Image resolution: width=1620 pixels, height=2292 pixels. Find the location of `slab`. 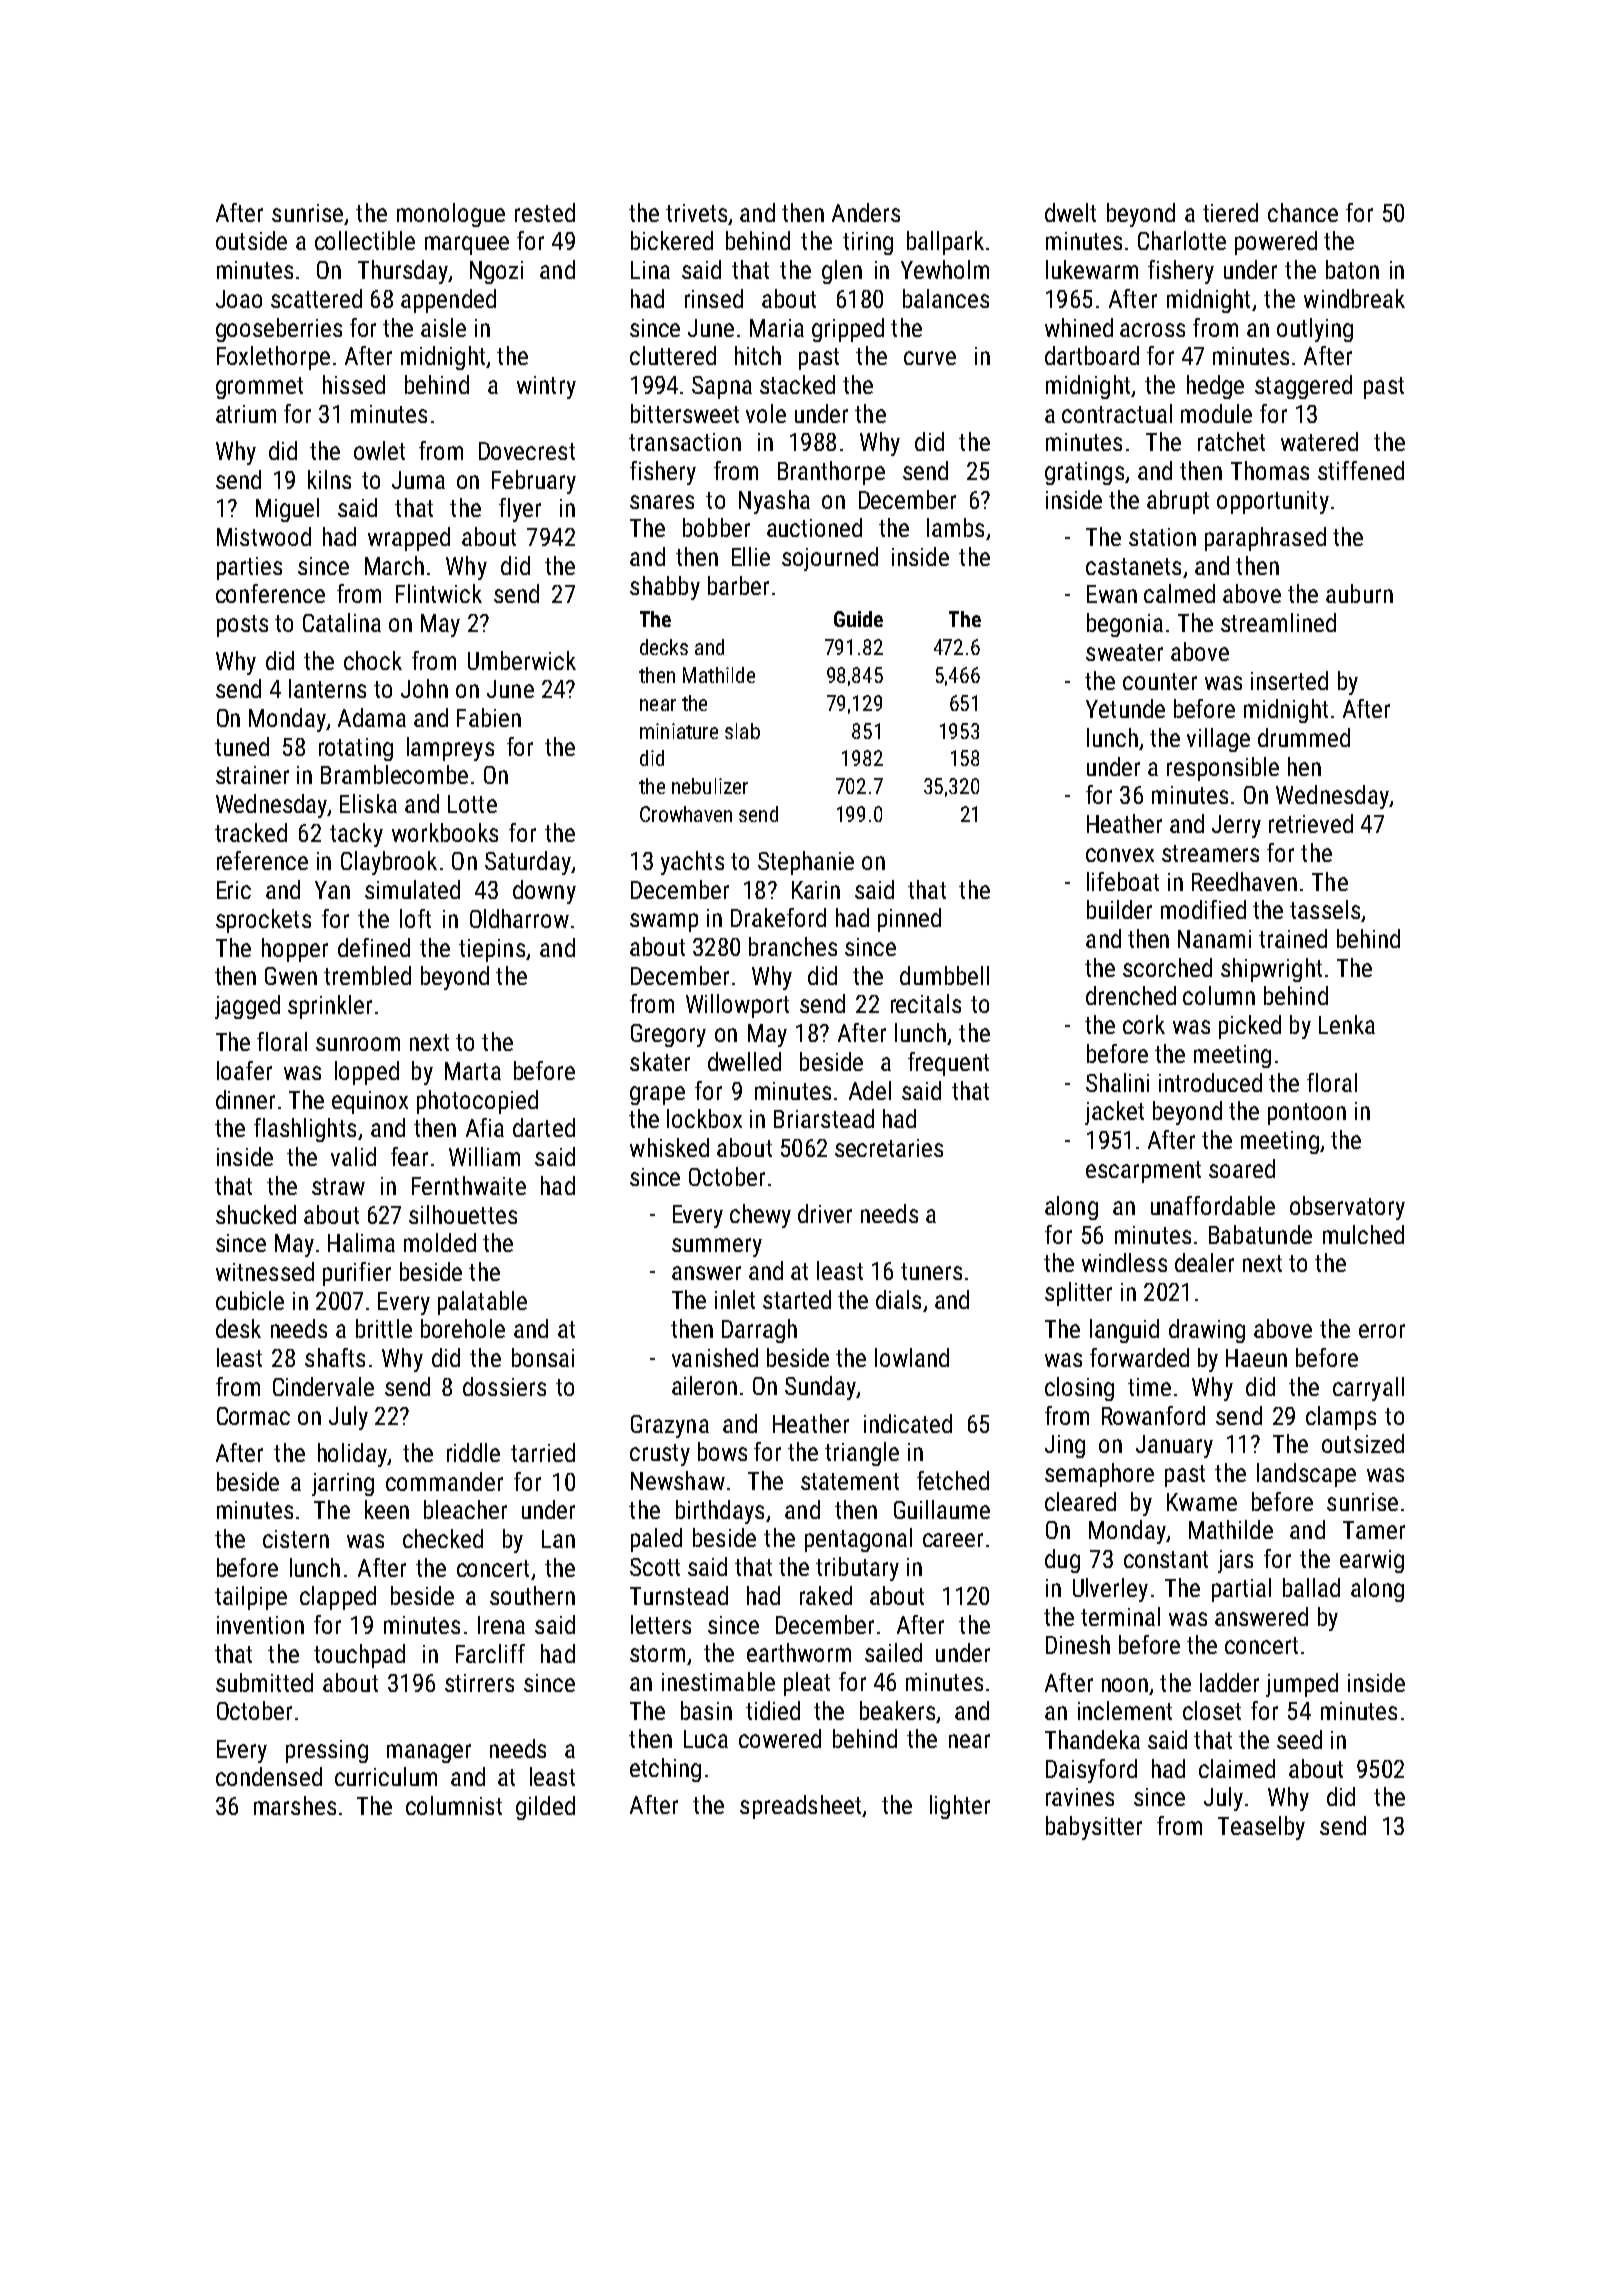

slab is located at coordinates (742, 731).
